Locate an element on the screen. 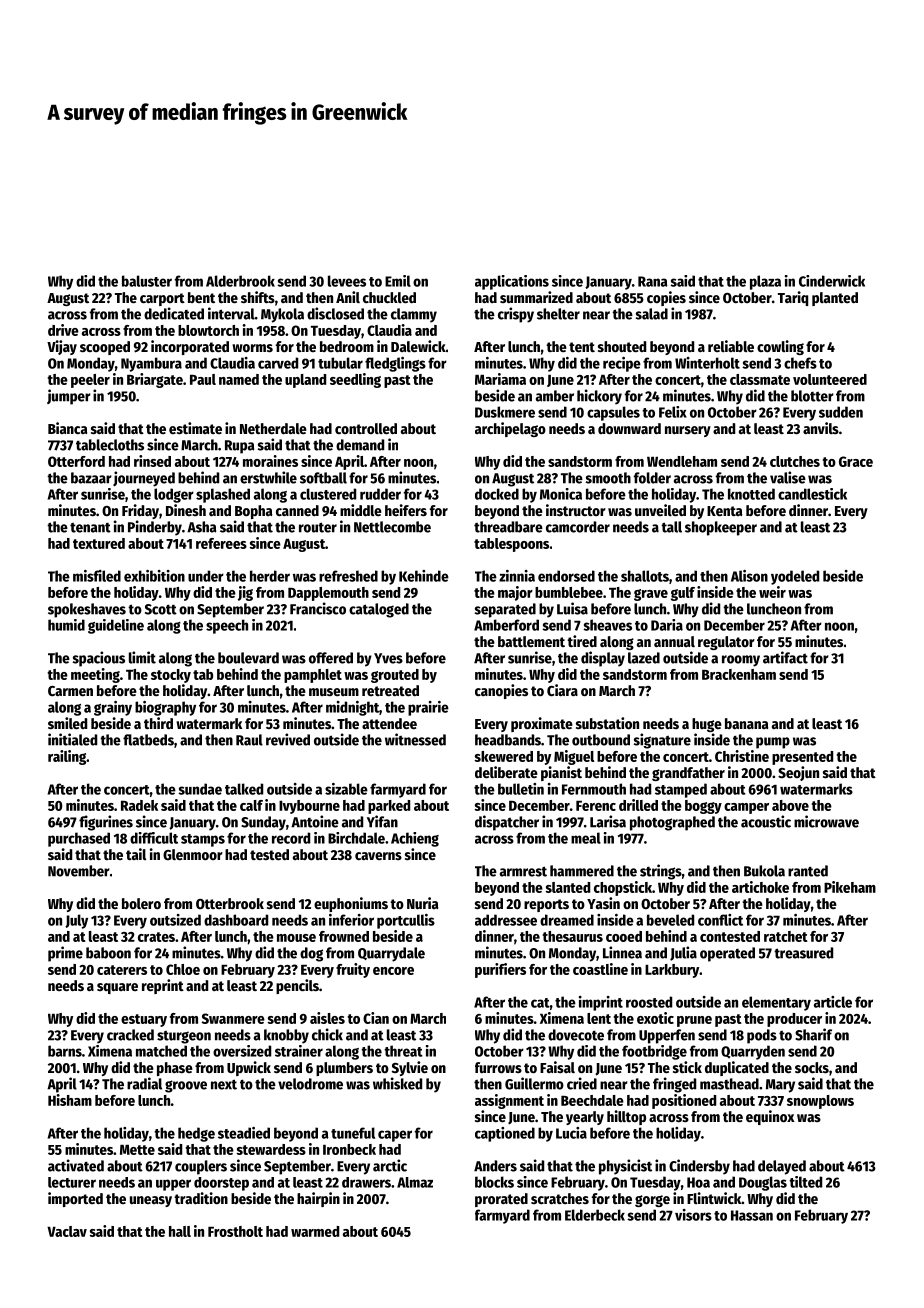 The width and height of the screenshot is (924, 1308). named is located at coordinates (239, 379).
